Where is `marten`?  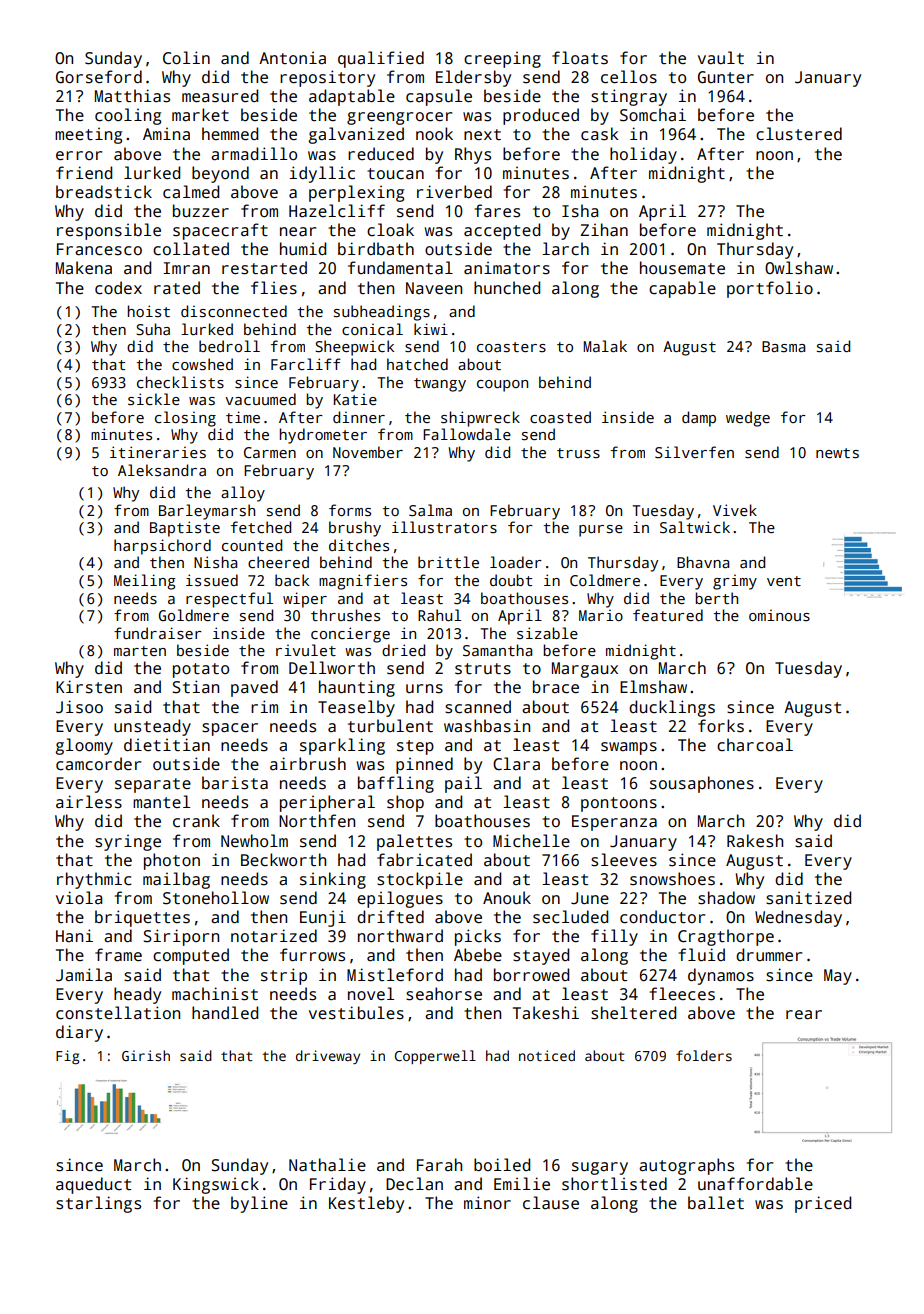 marten is located at coordinates (140, 651).
